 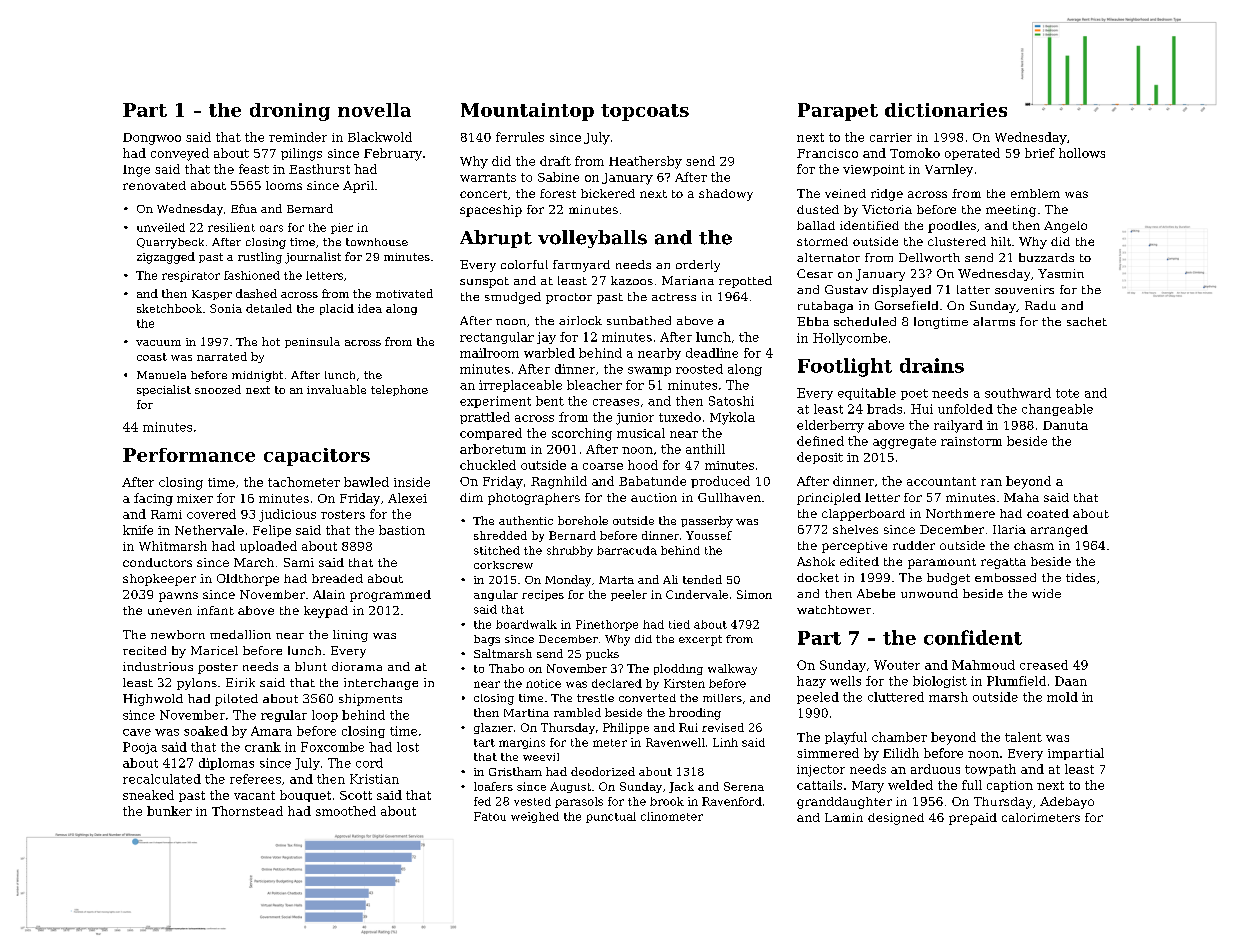 I want to click on volleyballs, so click(x=592, y=239).
